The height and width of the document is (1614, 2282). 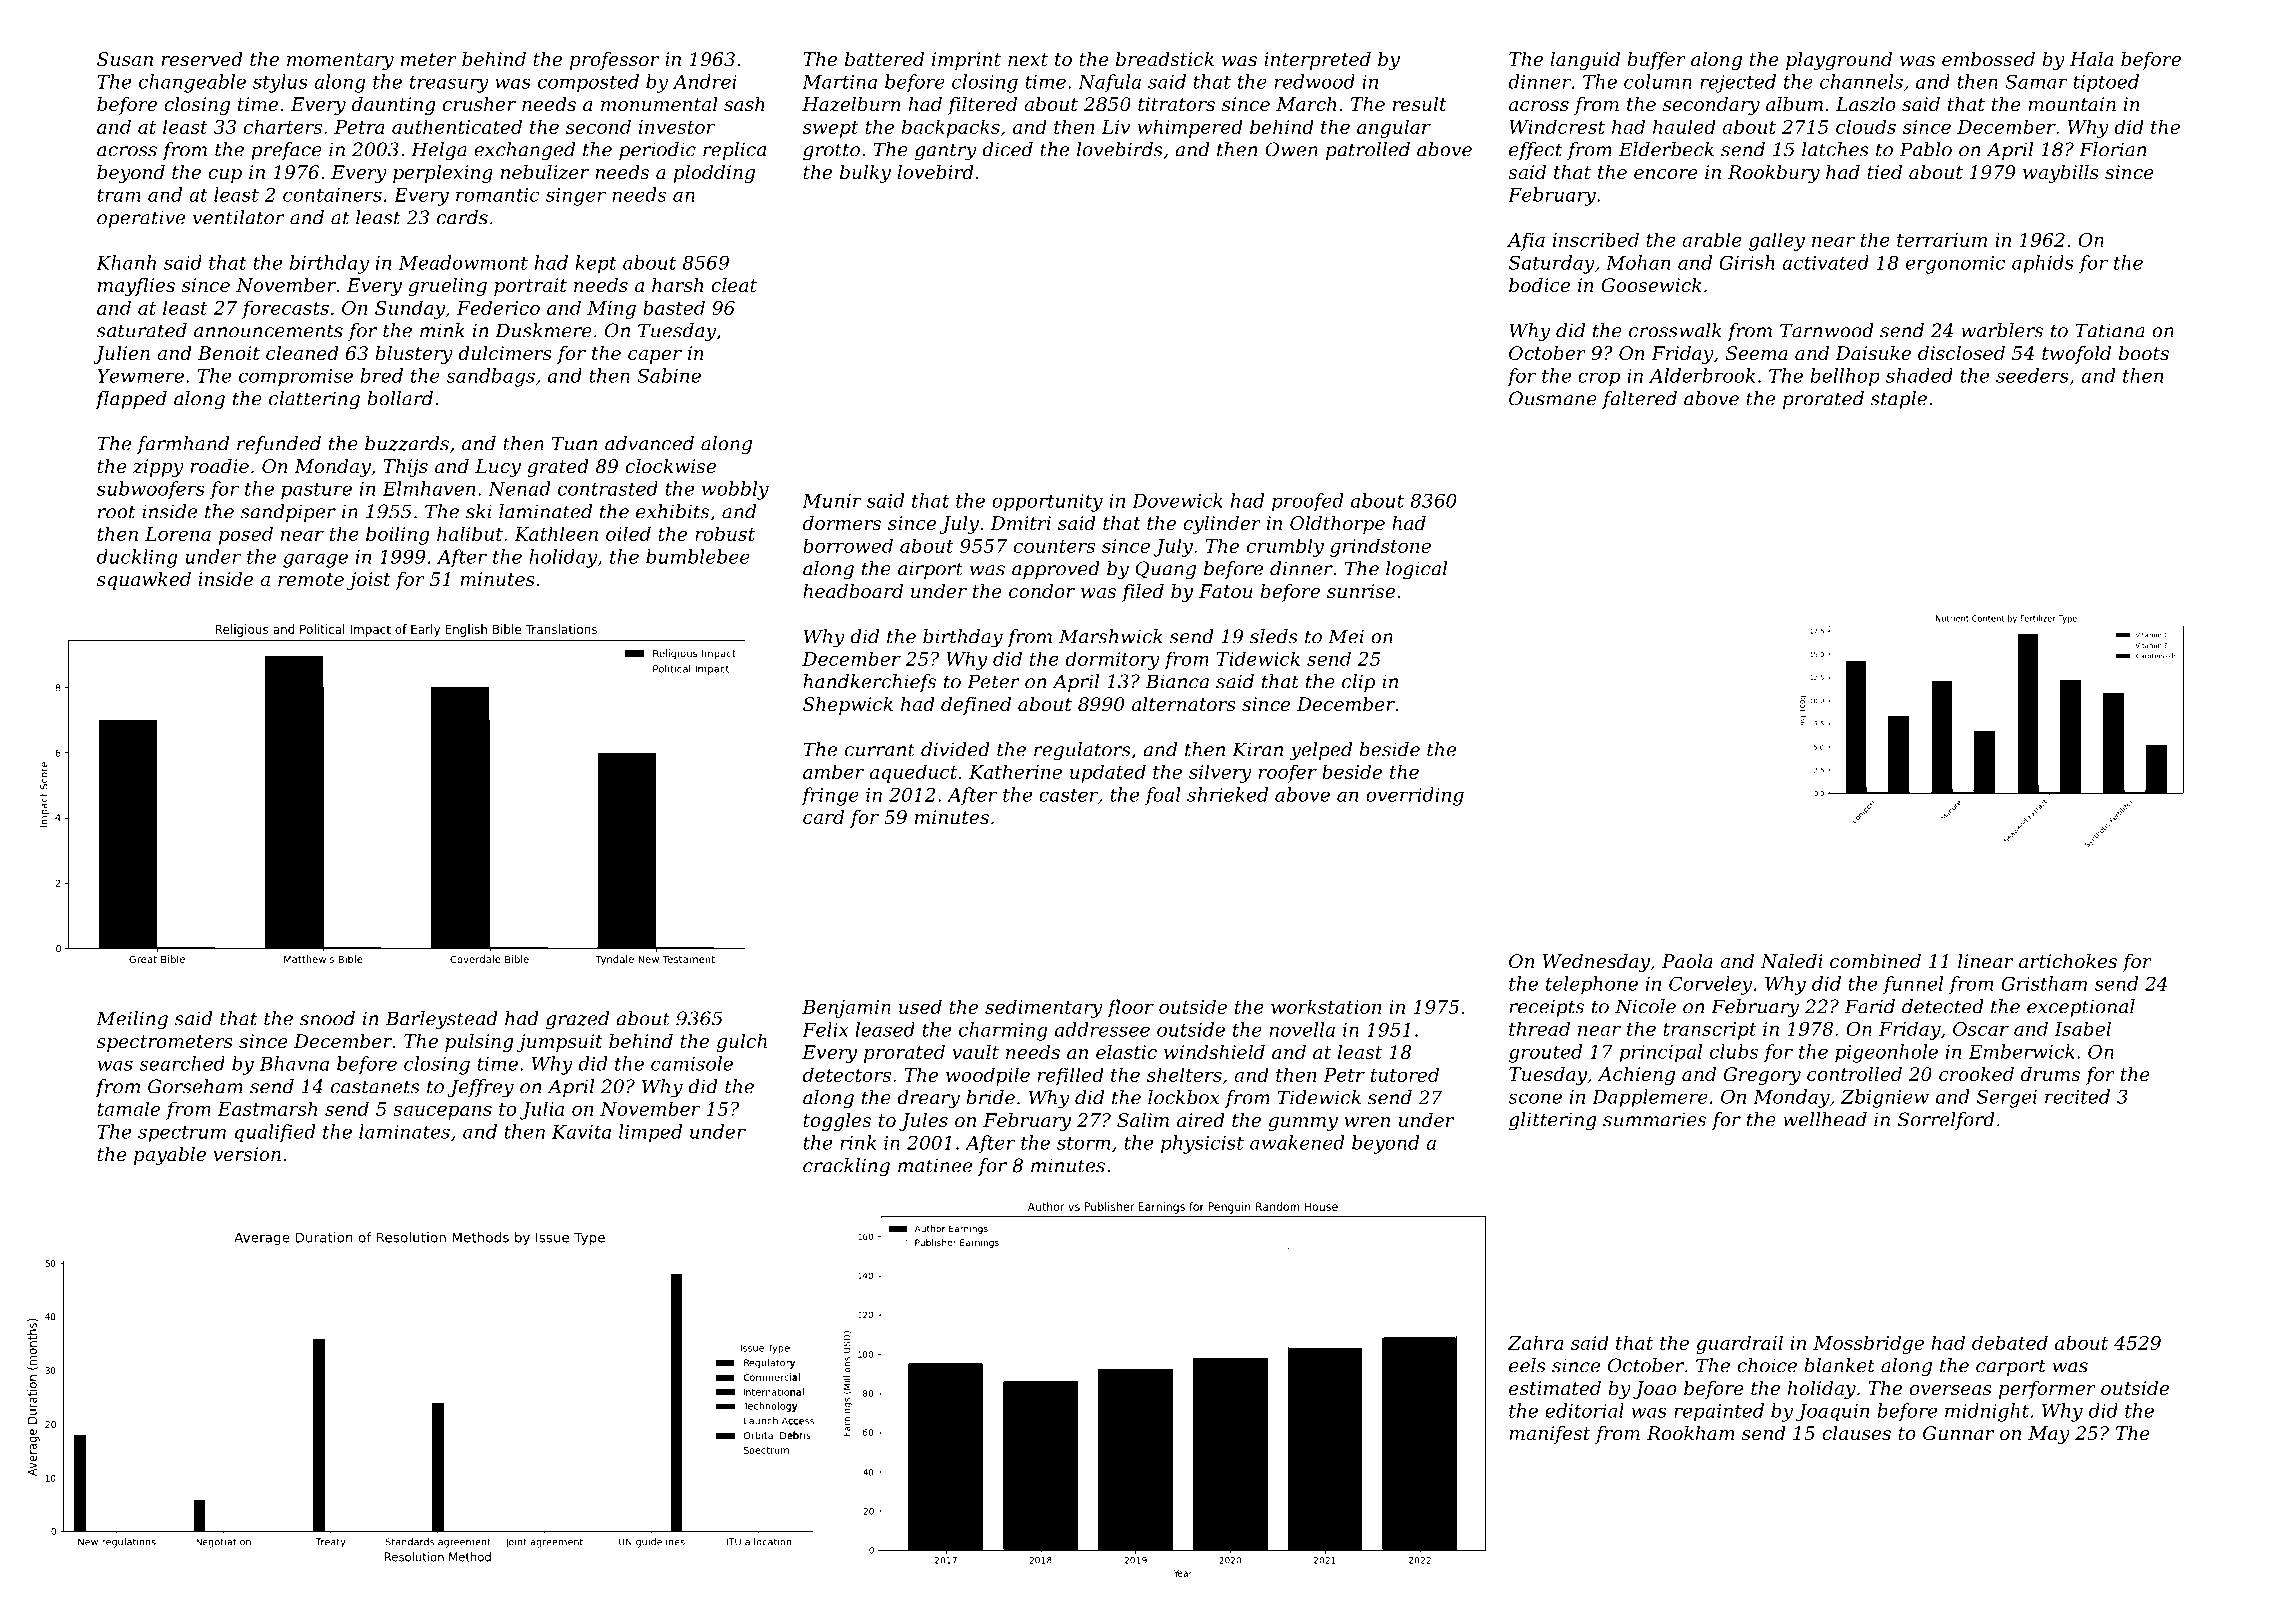 I want to click on Nenad, so click(x=519, y=488).
